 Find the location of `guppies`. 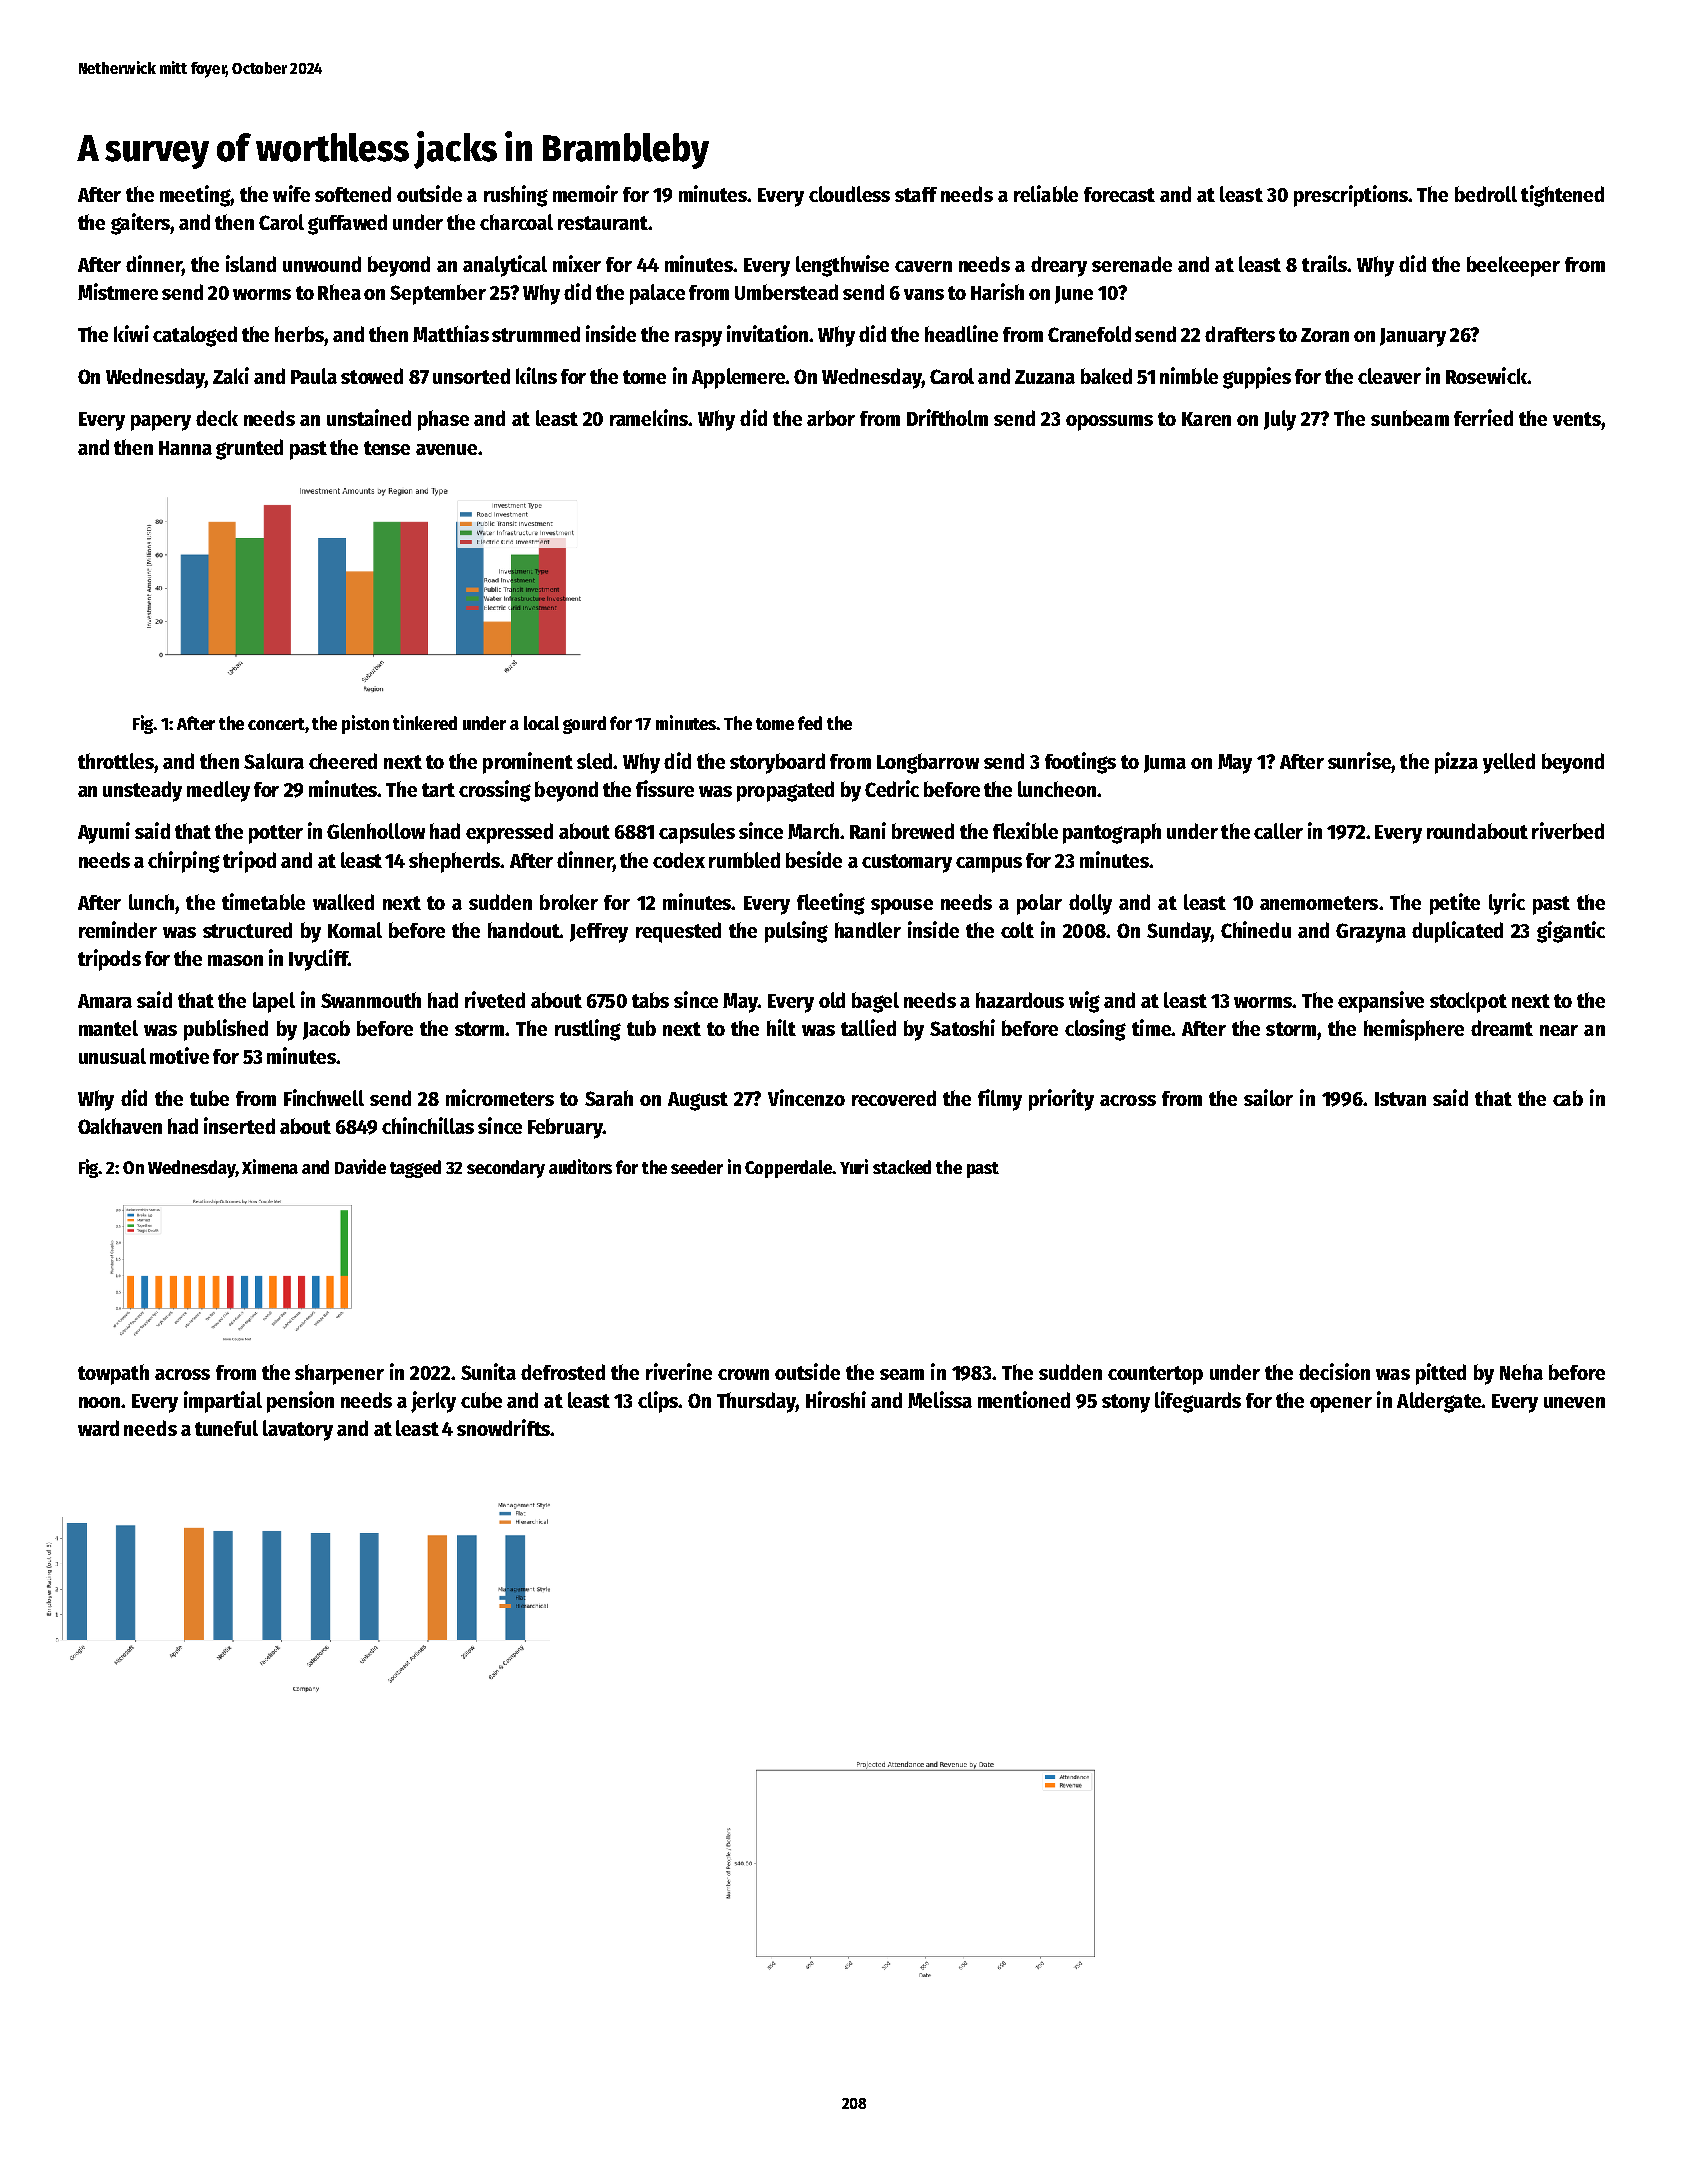

guppies is located at coordinates (1257, 378).
